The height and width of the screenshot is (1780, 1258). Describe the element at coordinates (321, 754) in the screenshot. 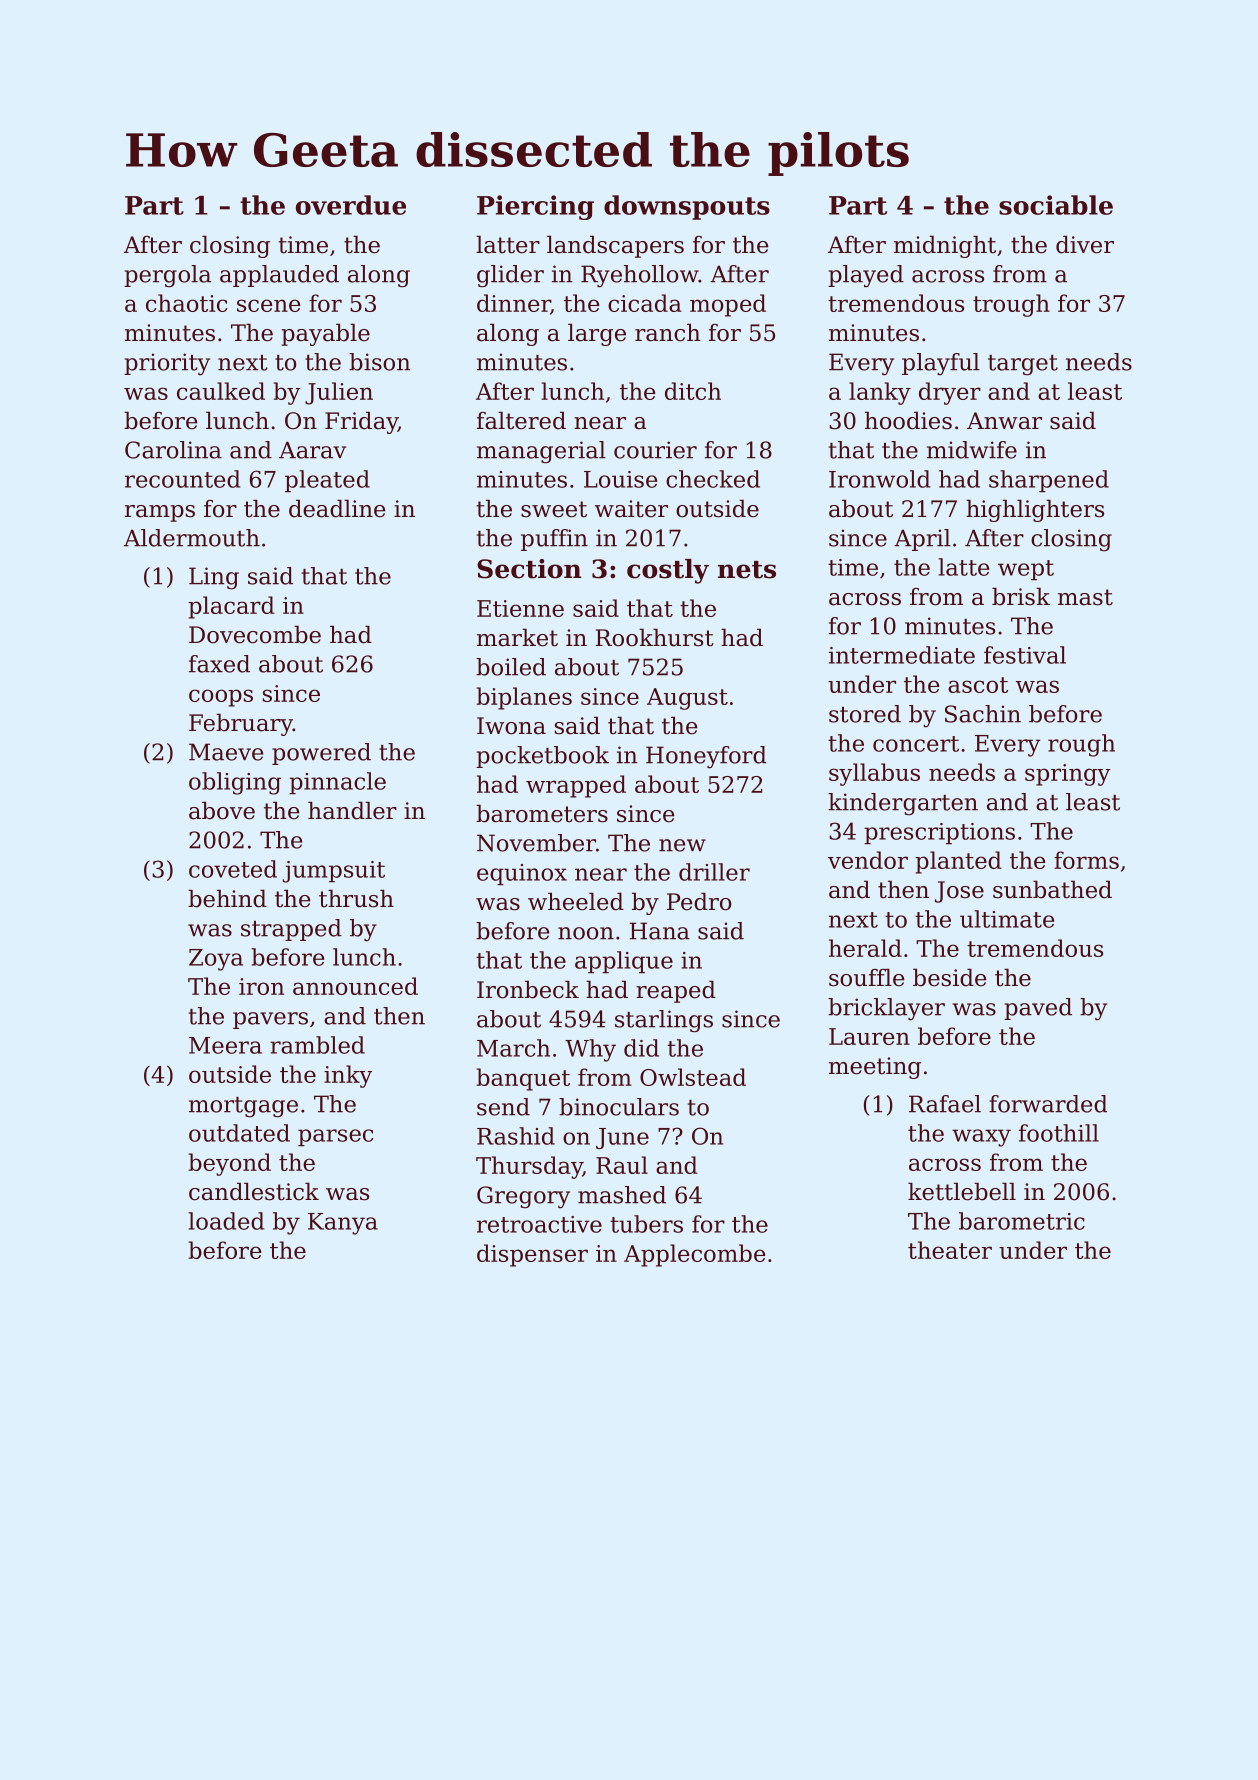

I see `powered` at that location.
